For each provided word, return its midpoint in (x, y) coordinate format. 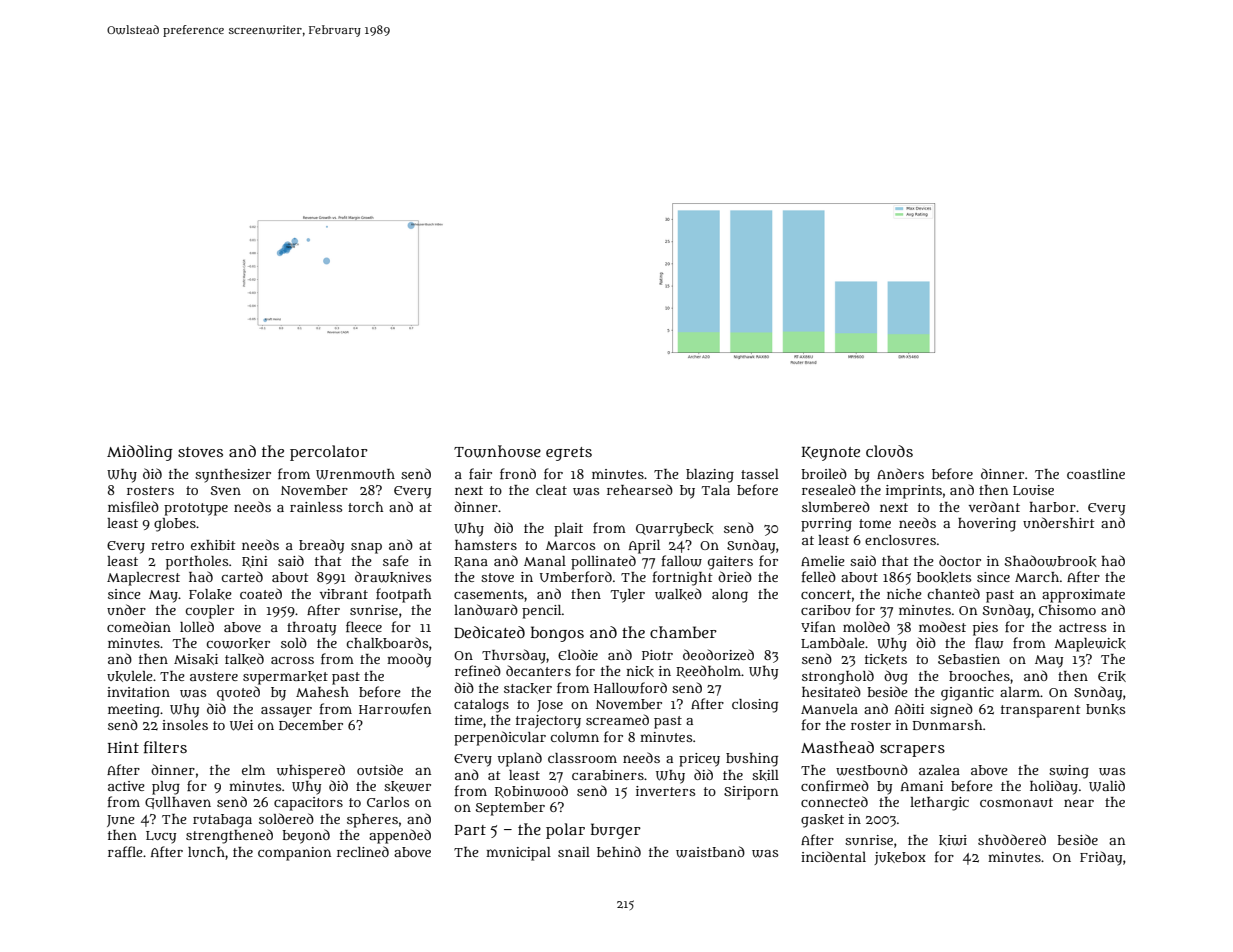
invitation (138, 692)
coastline (1096, 474)
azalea (939, 770)
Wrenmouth (355, 474)
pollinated (603, 562)
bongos (557, 634)
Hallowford (630, 688)
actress (1082, 627)
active (126, 786)
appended (400, 836)
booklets (944, 577)
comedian (139, 626)
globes (175, 525)
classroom (582, 758)
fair (480, 473)
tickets (886, 659)
